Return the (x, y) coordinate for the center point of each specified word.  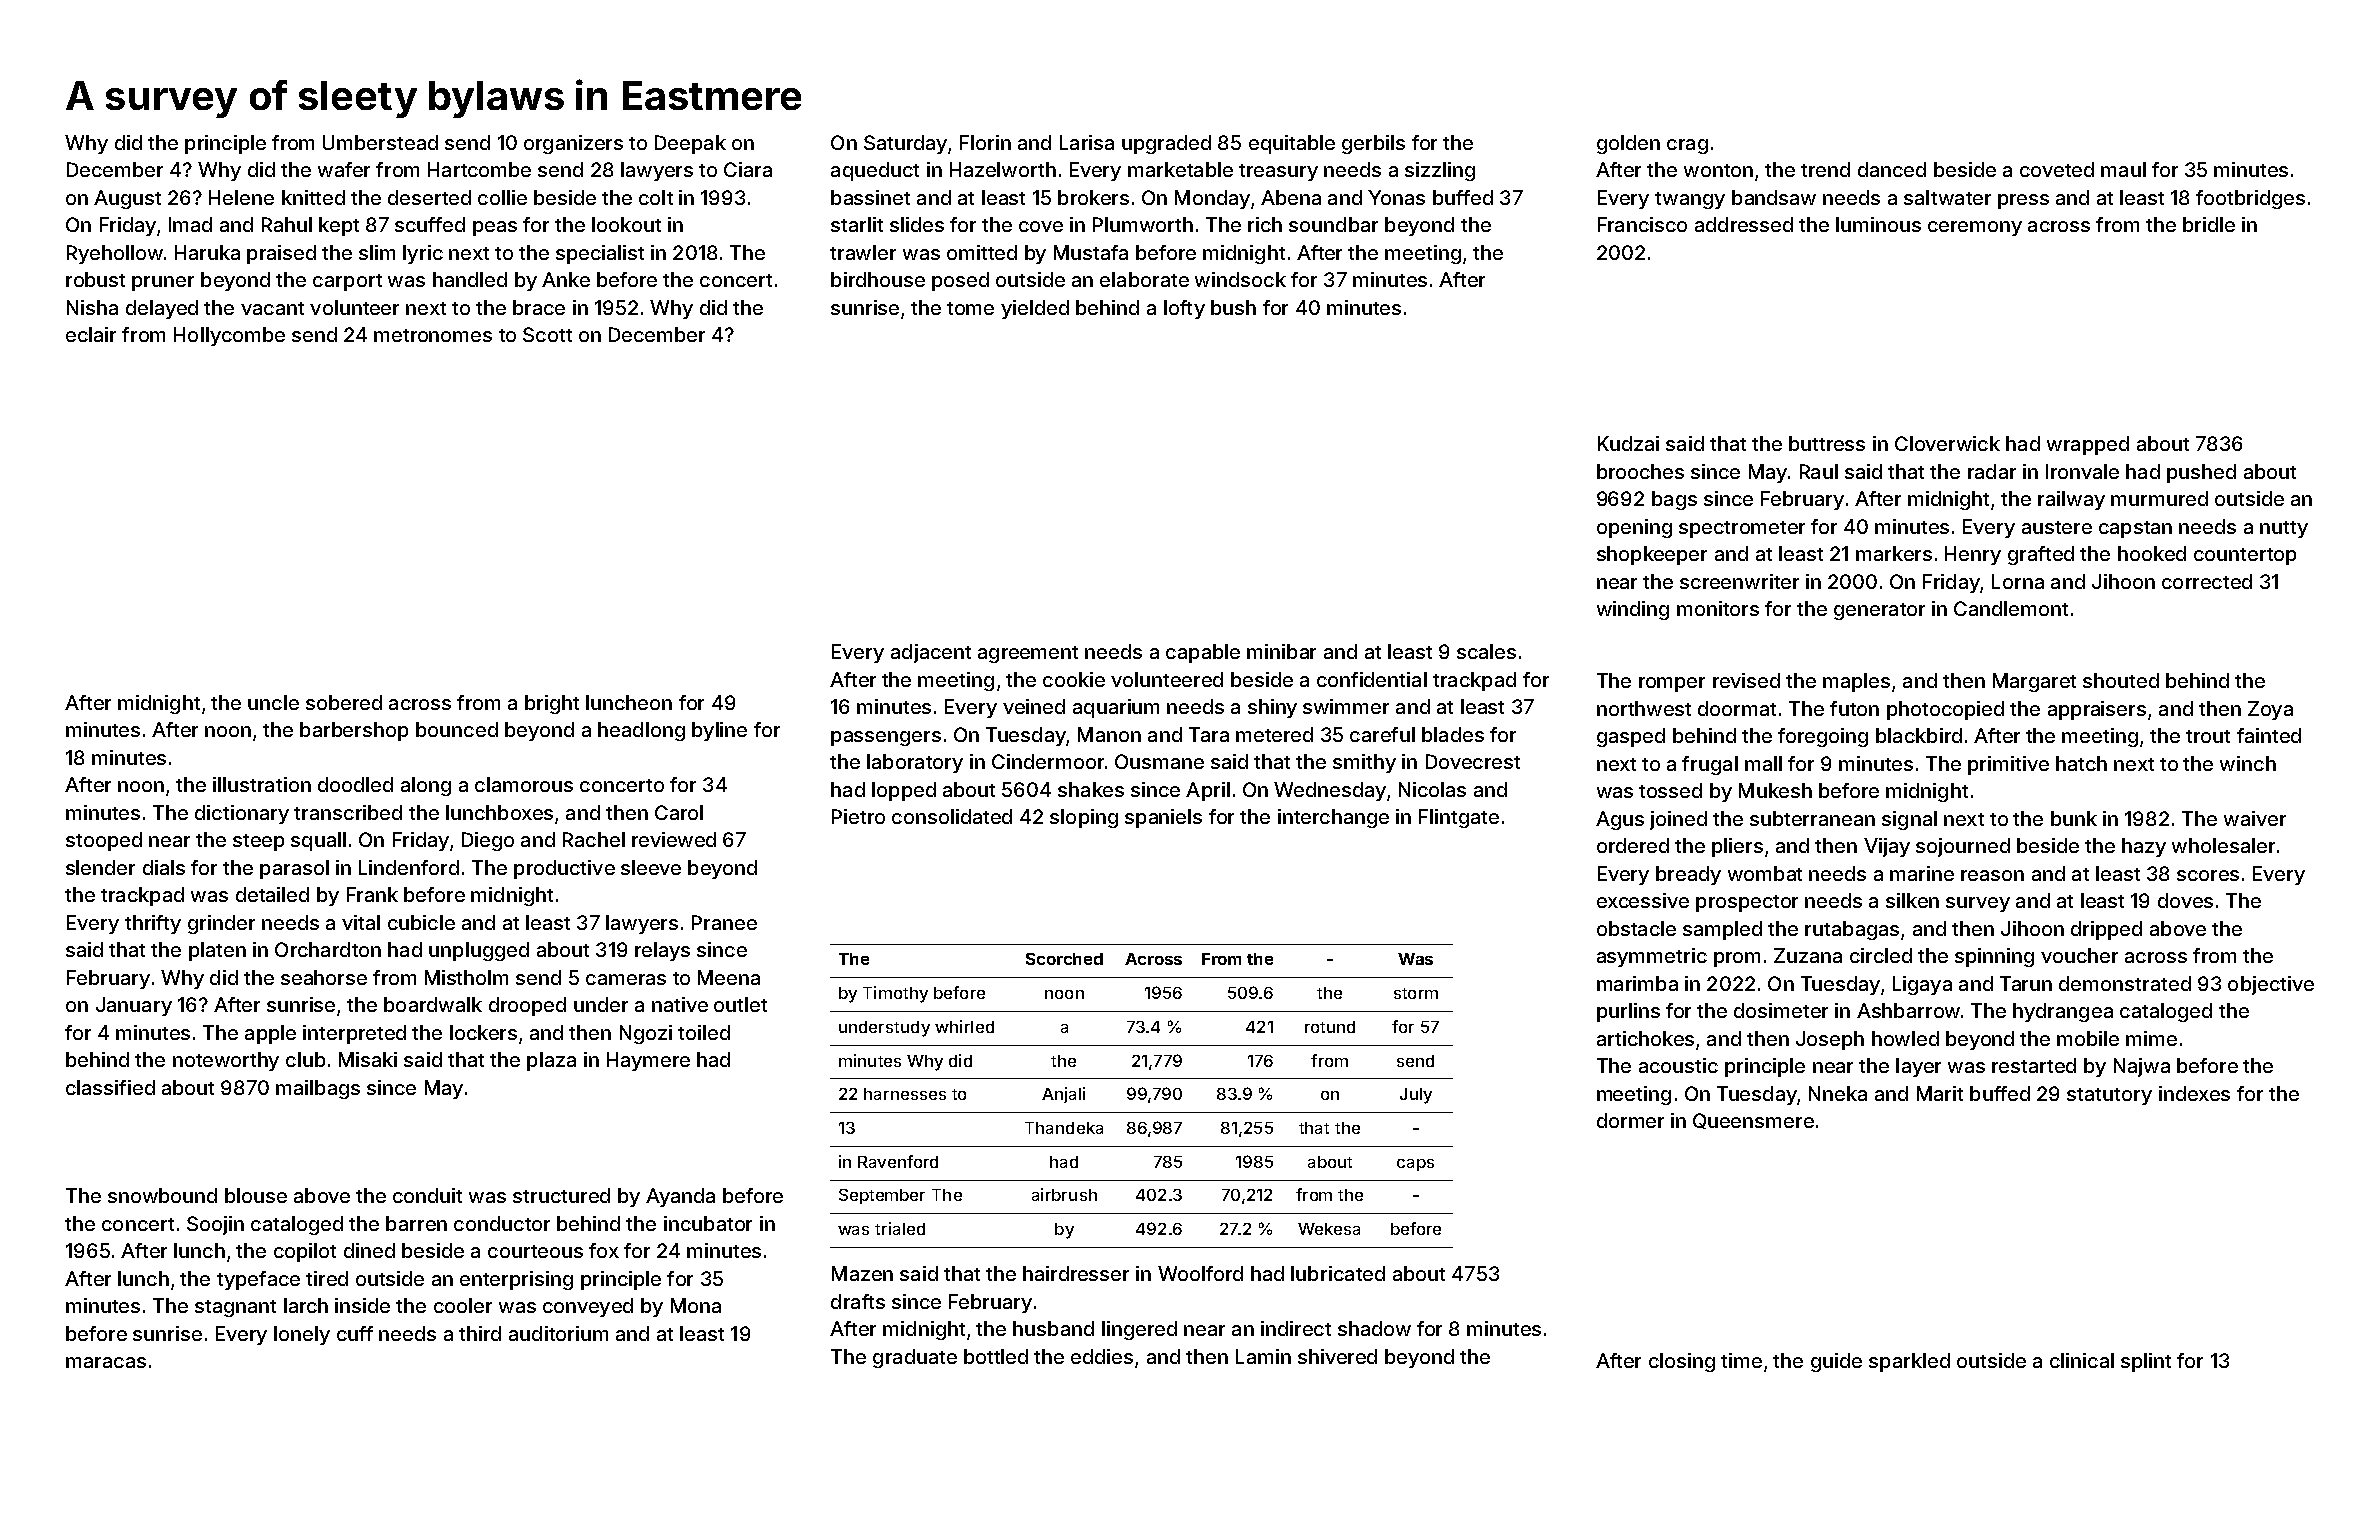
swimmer (1346, 706)
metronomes (433, 335)
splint (2146, 1362)
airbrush (1064, 1194)
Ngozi (646, 1034)
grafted (2041, 555)
